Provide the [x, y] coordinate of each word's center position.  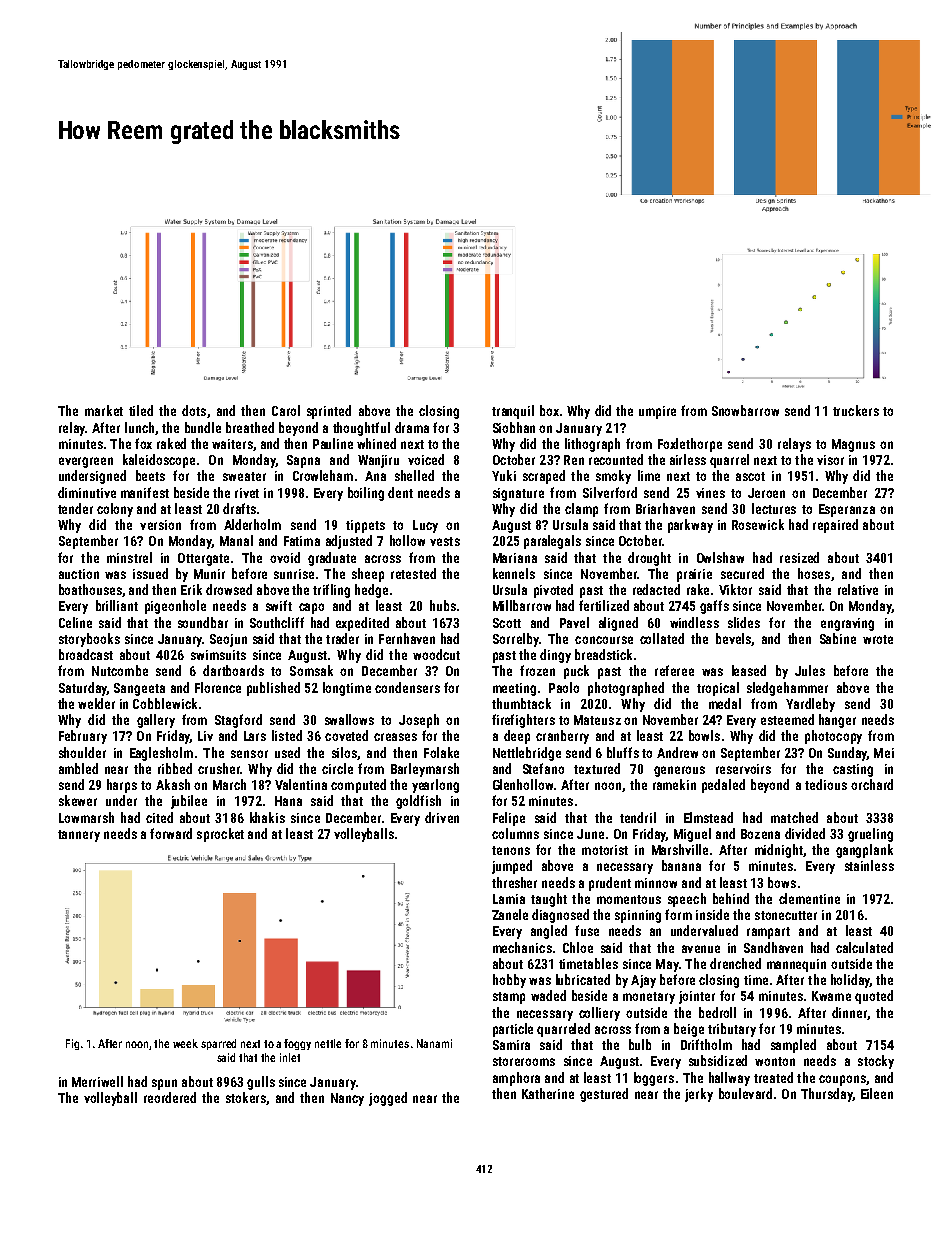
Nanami [434, 1043]
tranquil [513, 412]
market [104, 410]
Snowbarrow [745, 410]
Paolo [564, 687]
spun [164, 1084]
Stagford [238, 721]
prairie [694, 575]
